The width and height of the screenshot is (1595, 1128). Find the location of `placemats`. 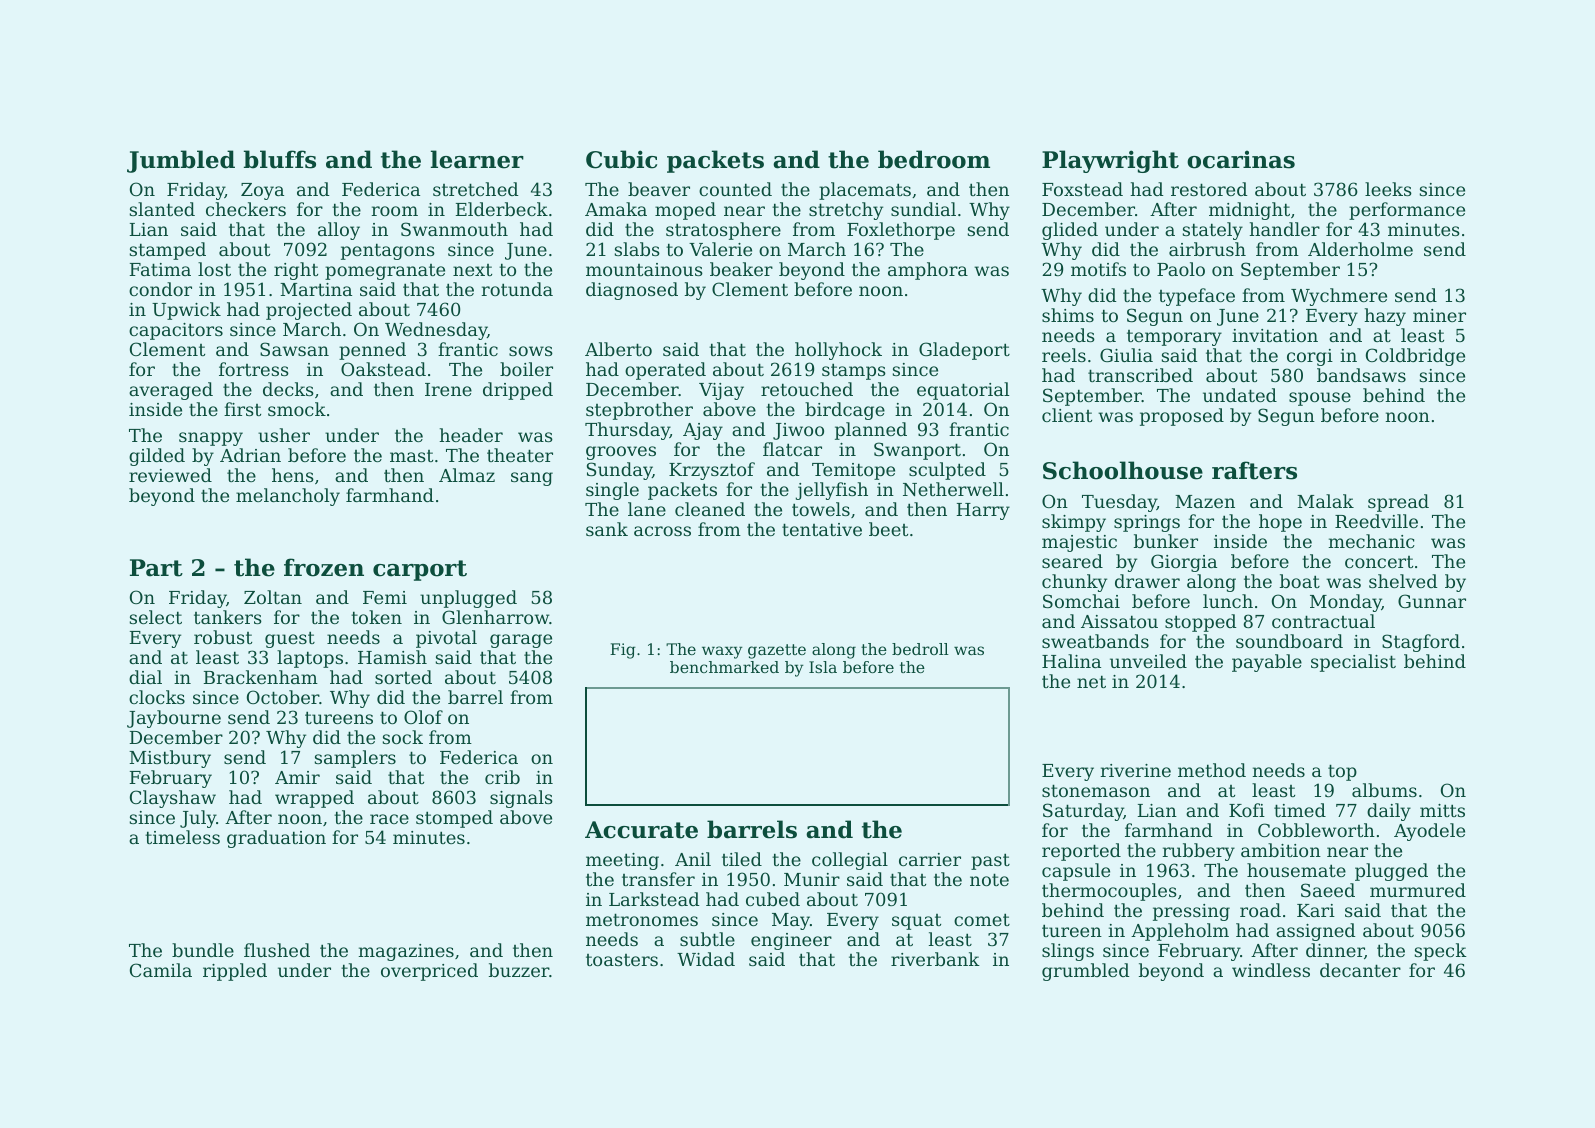

placemats is located at coordinates (865, 191).
